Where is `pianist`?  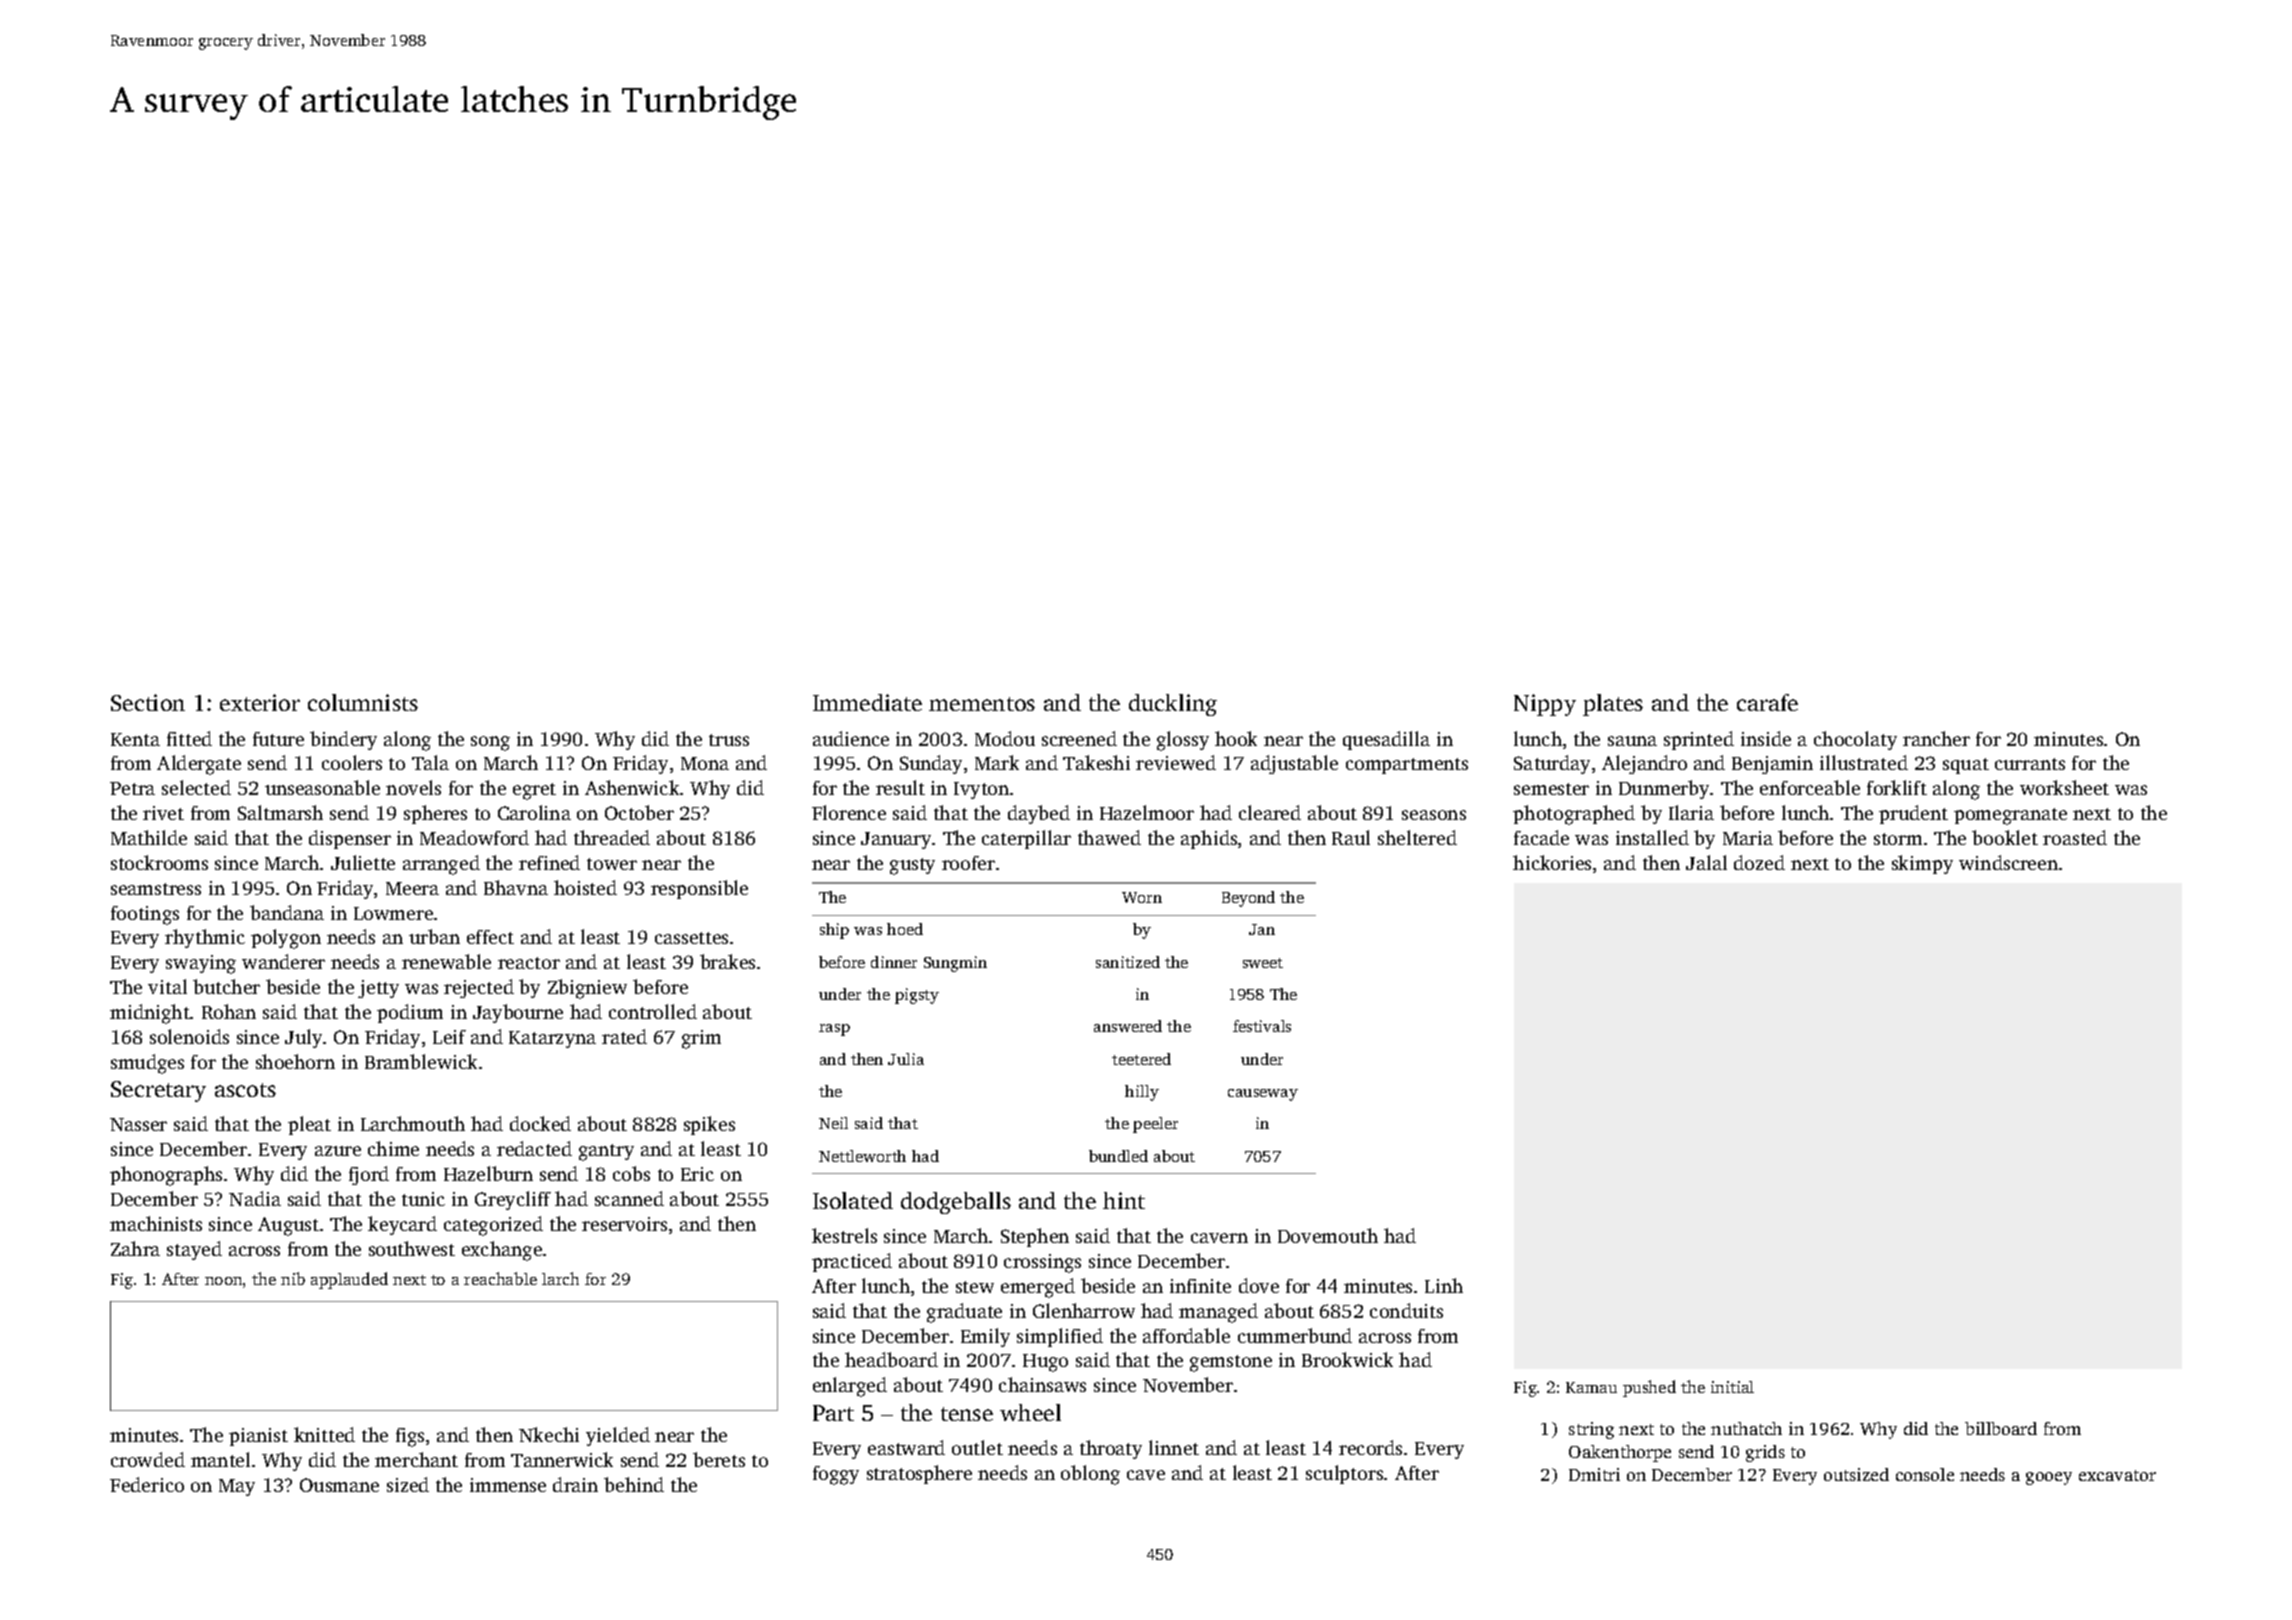
pianist is located at coordinates (258, 1437).
